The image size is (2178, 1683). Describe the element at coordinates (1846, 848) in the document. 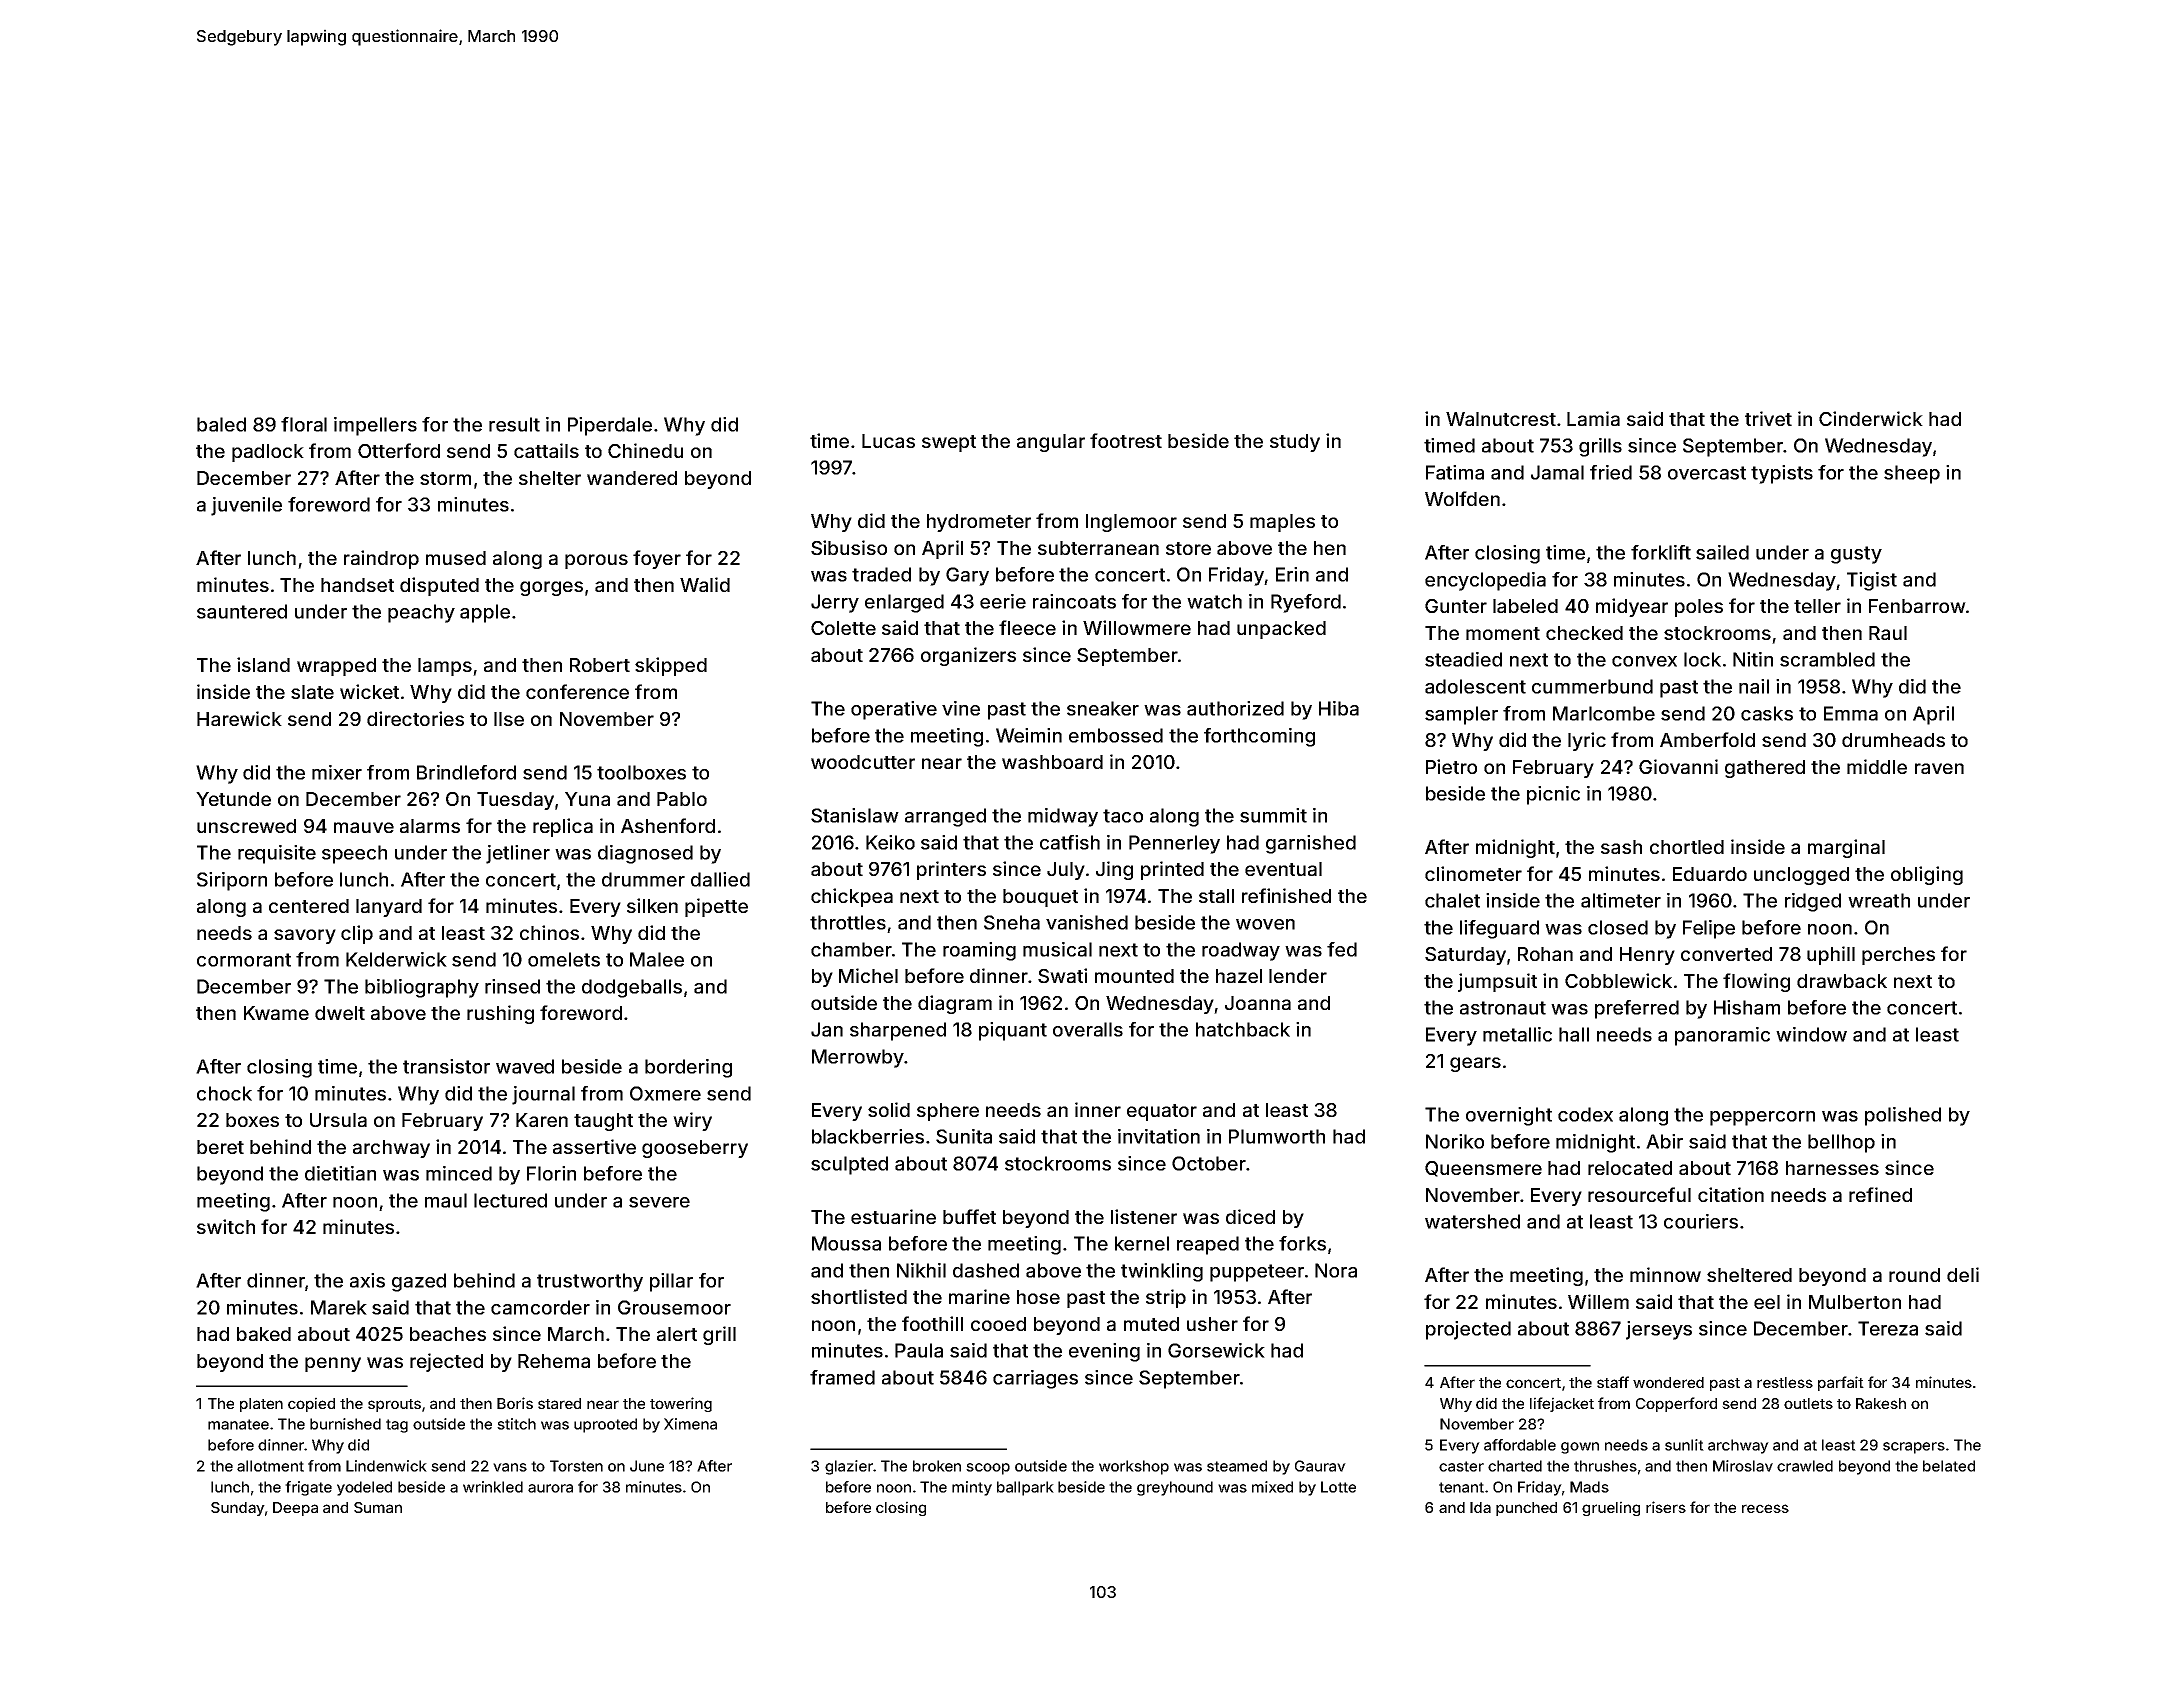

I see `marginal` at that location.
